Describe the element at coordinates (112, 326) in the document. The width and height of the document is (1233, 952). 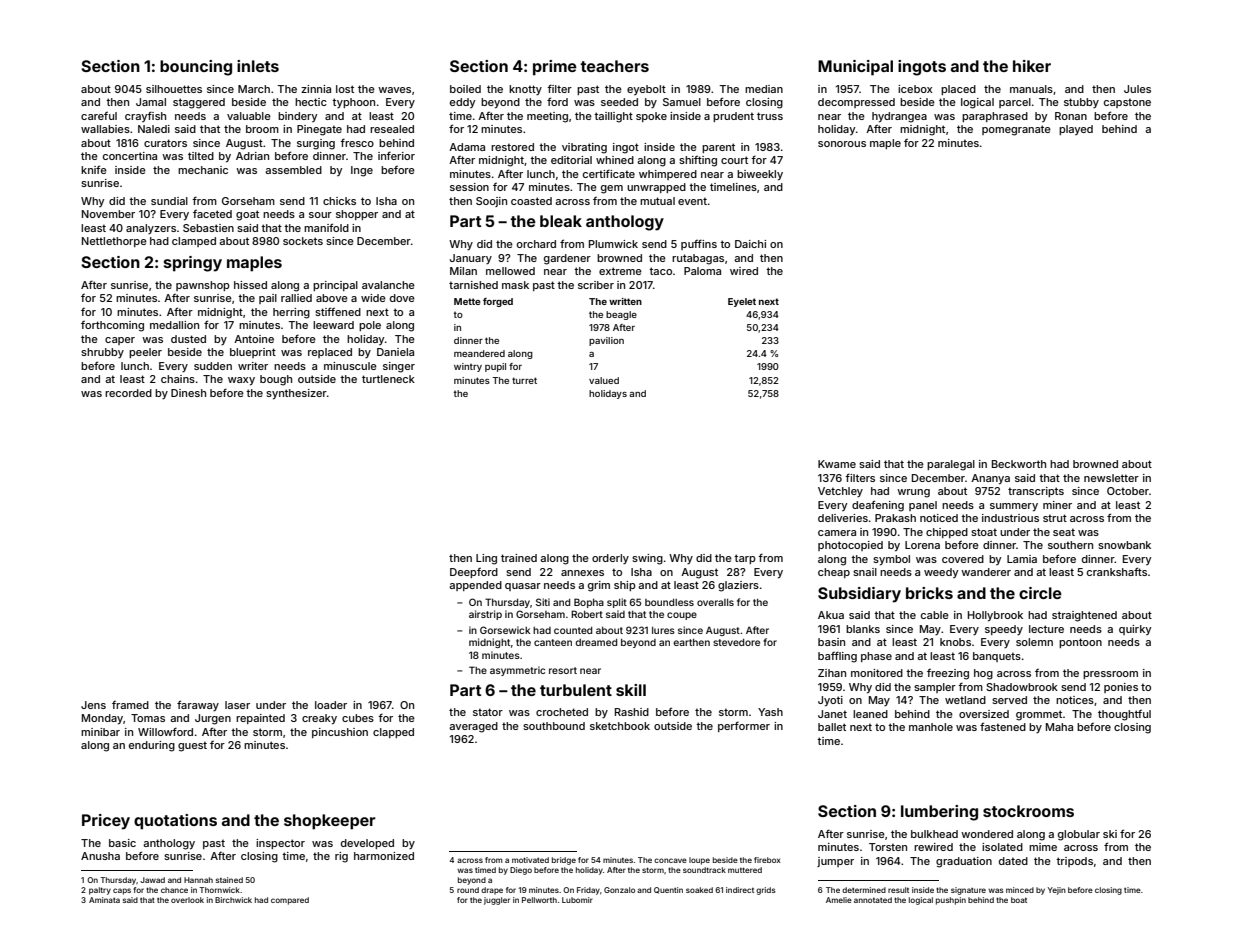
I see `forthcoming` at that location.
